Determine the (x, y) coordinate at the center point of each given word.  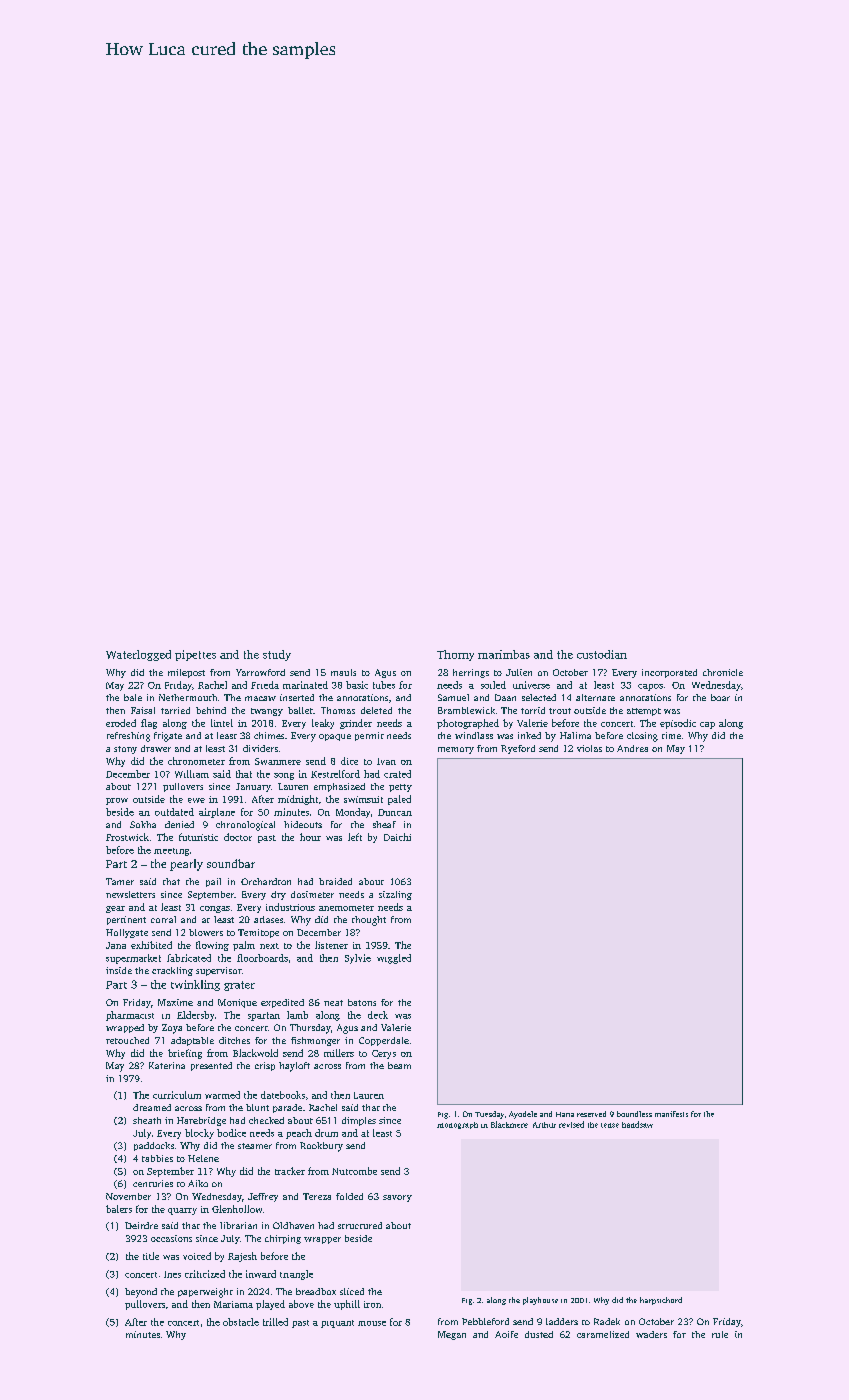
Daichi (397, 837)
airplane (217, 813)
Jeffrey (263, 1197)
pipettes (195, 655)
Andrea (632, 748)
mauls (343, 672)
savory (397, 1198)
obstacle (241, 1322)
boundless (634, 1114)
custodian (602, 654)
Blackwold (255, 1053)
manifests (671, 1114)
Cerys (384, 1054)
